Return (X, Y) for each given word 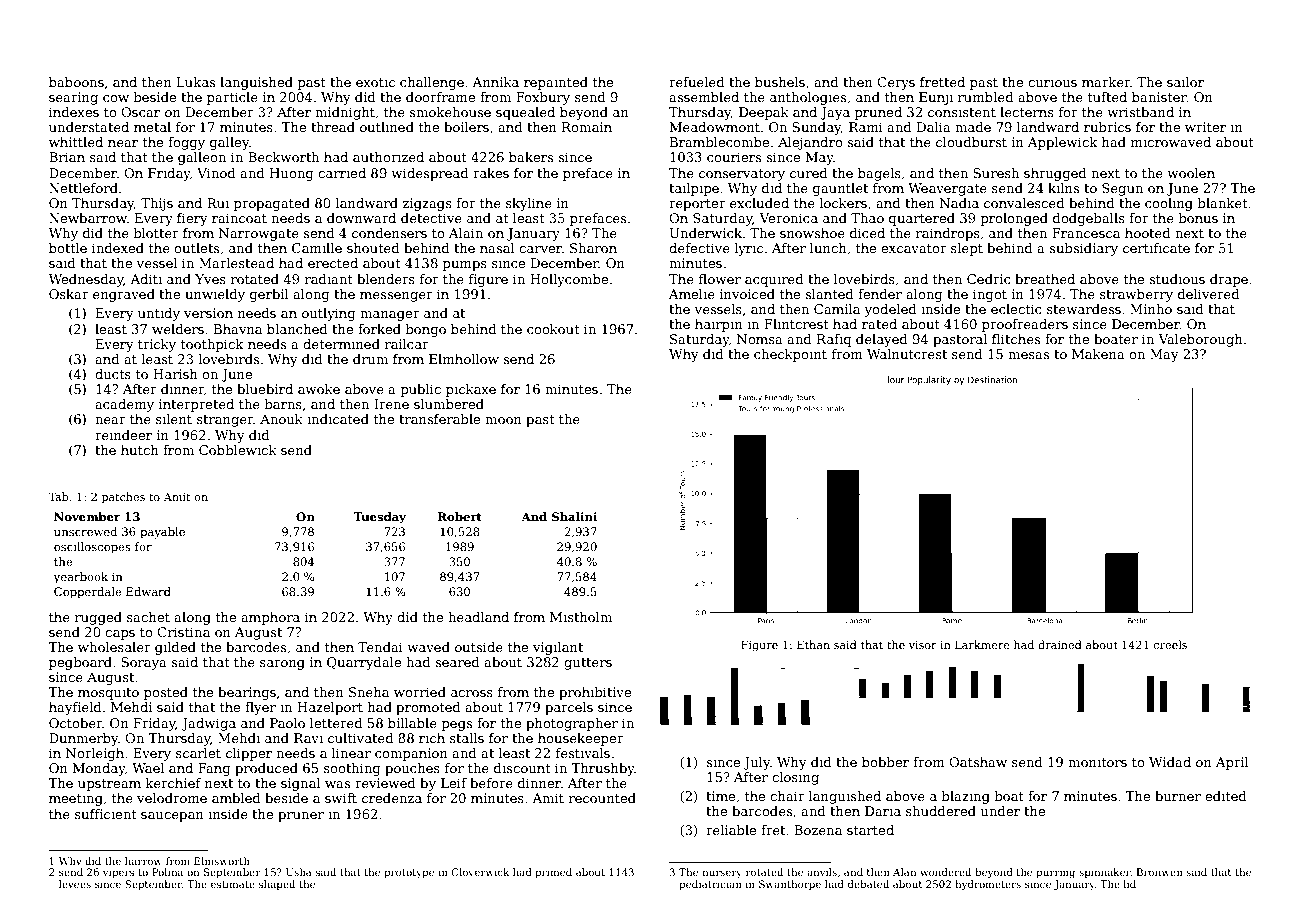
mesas (1028, 355)
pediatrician (710, 885)
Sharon (593, 248)
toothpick (212, 345)
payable (162, 533)
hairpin (719, 325)
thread (333, 127)
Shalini (574, 516)
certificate (1156, 248)
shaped (277, 885)
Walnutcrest (907, 354)
